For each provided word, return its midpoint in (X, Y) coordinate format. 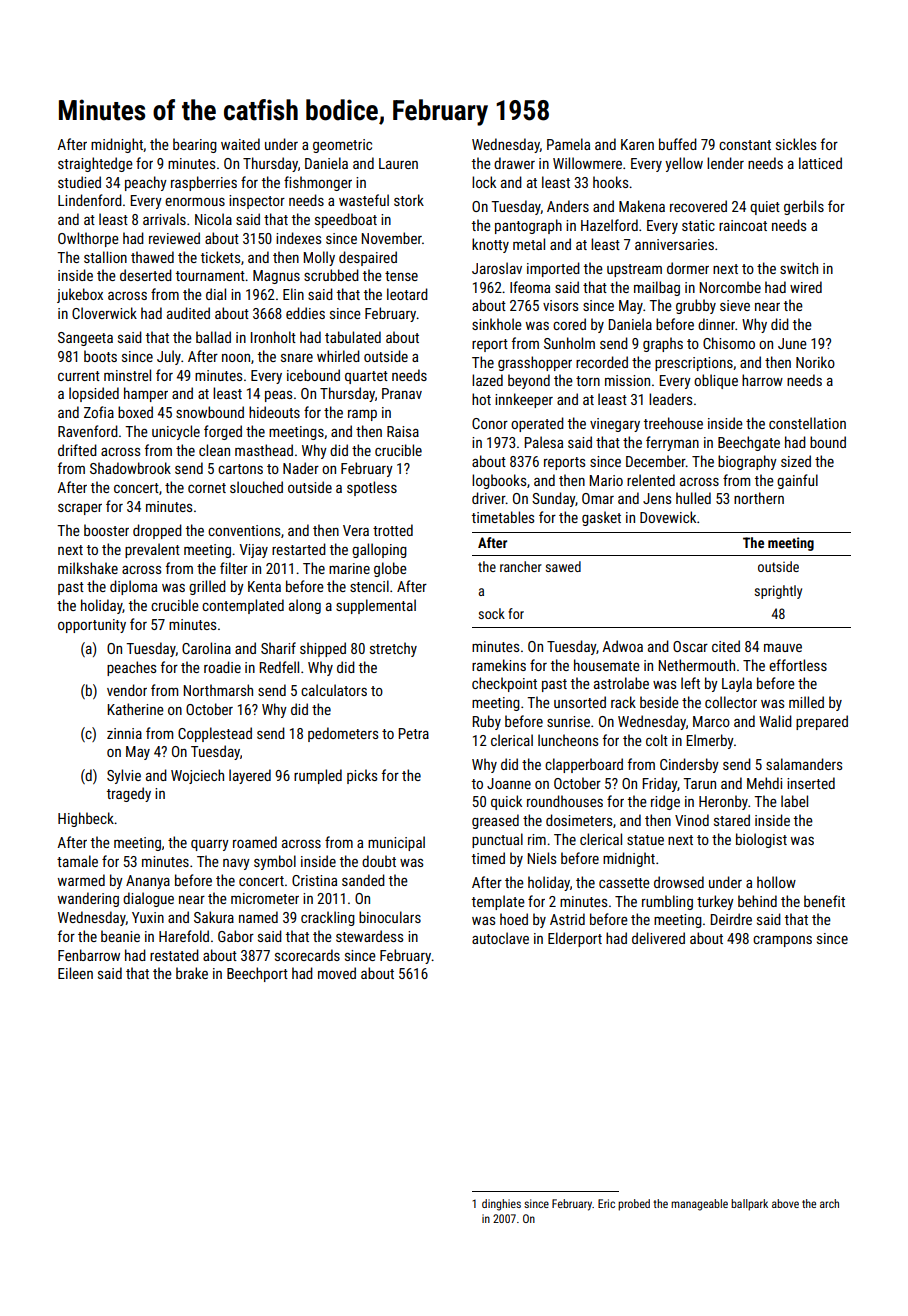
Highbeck (86, 819)
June (792, 343)
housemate (607, 665)
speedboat (346, 220)
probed (634, 1205)
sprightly (778, 592)
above (785, 1203)
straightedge (95, 164)
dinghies (501, 1205)
